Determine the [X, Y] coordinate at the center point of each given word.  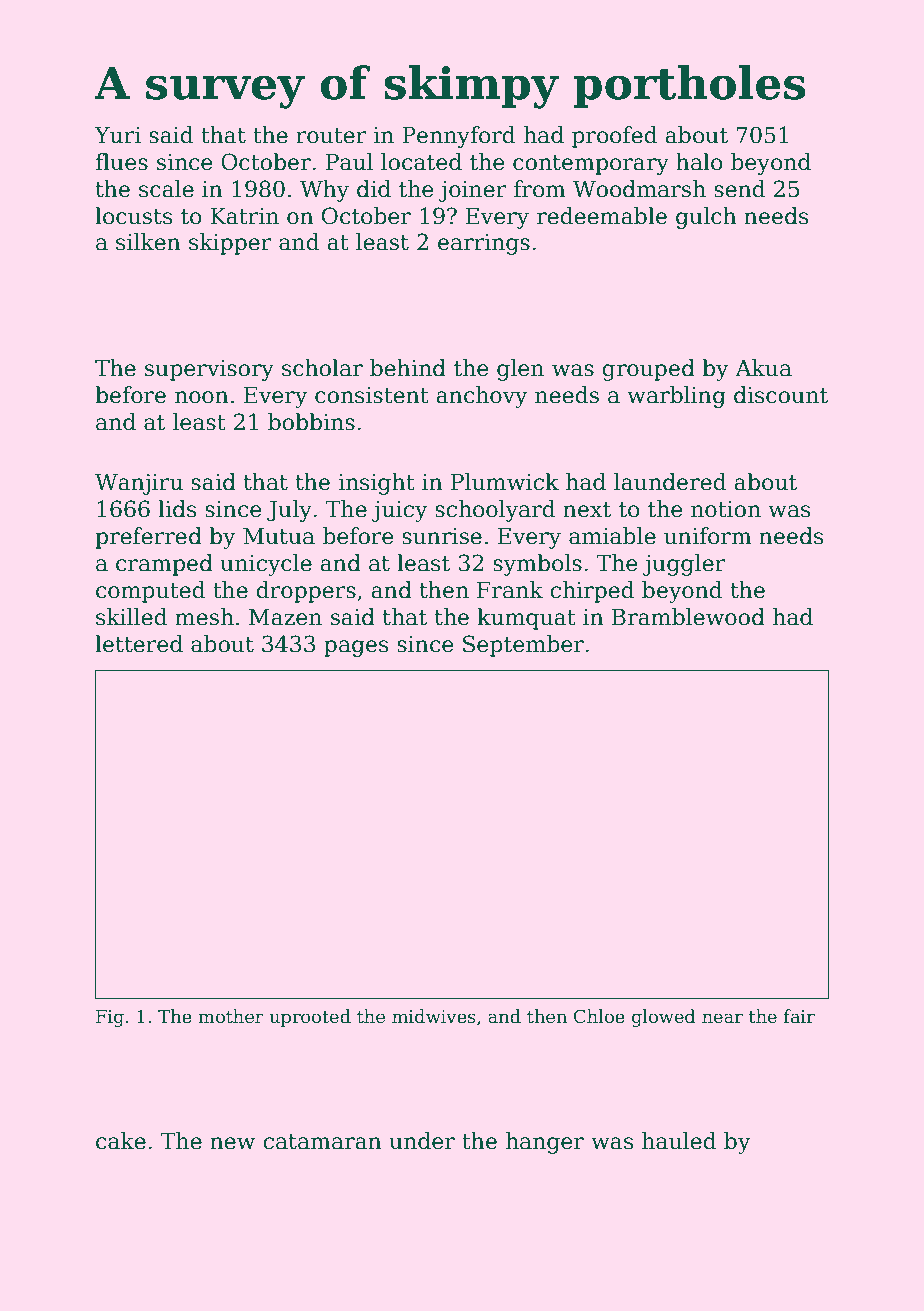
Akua [763, 368]
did [374, 189]
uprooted [310, 1018]
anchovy [482, 397]
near [722, 1018]
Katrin [244, 216]
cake [121, 1141]
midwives [434, 1016]
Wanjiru [139, 484]
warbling [676, 397]
